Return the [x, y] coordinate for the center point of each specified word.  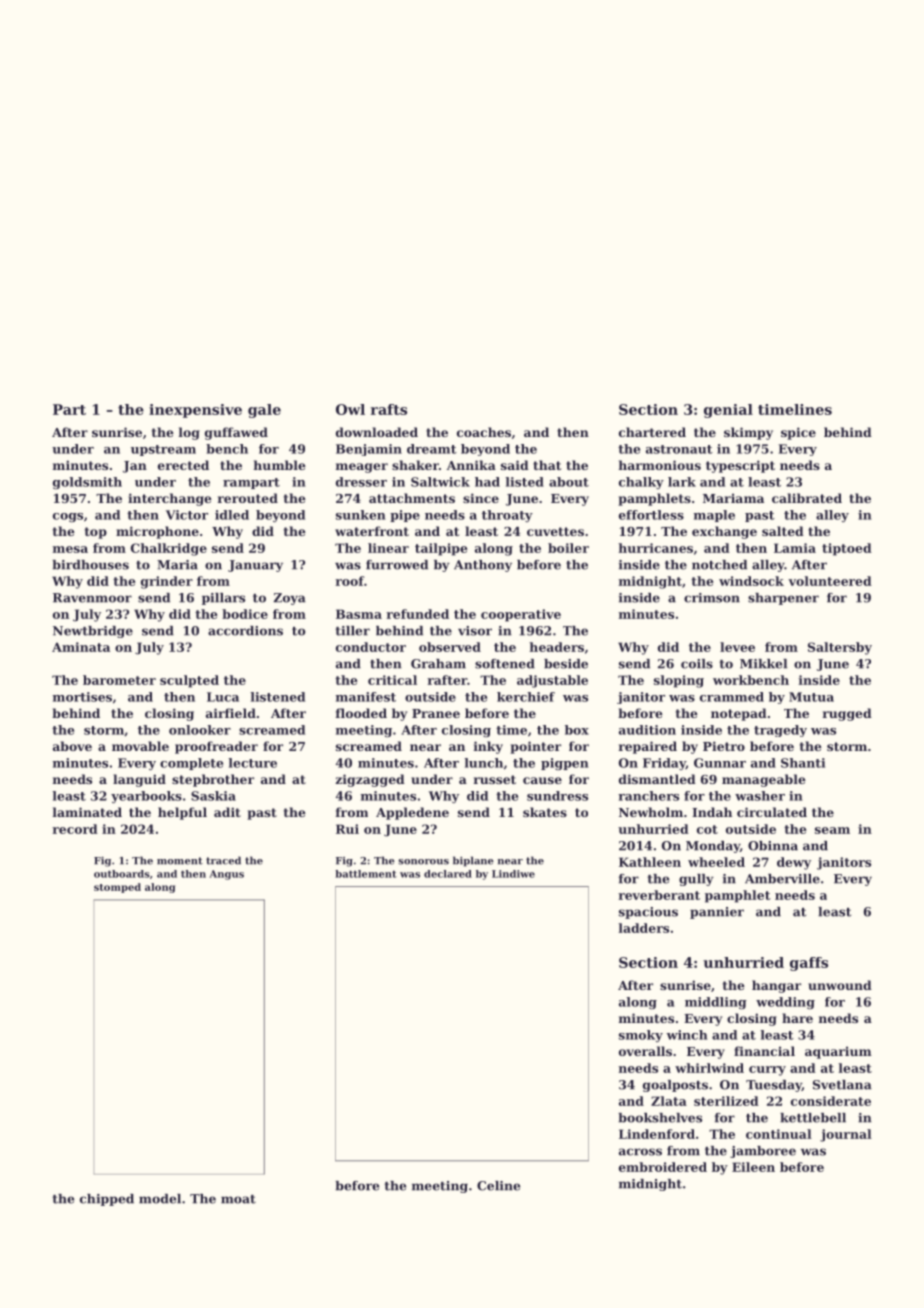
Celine [498, 1186]
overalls [645, 1051]
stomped [117, 888]
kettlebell [813, 1118]
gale [264, 411]
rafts [389, 409]
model [160, 1199]
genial [728, 411]
